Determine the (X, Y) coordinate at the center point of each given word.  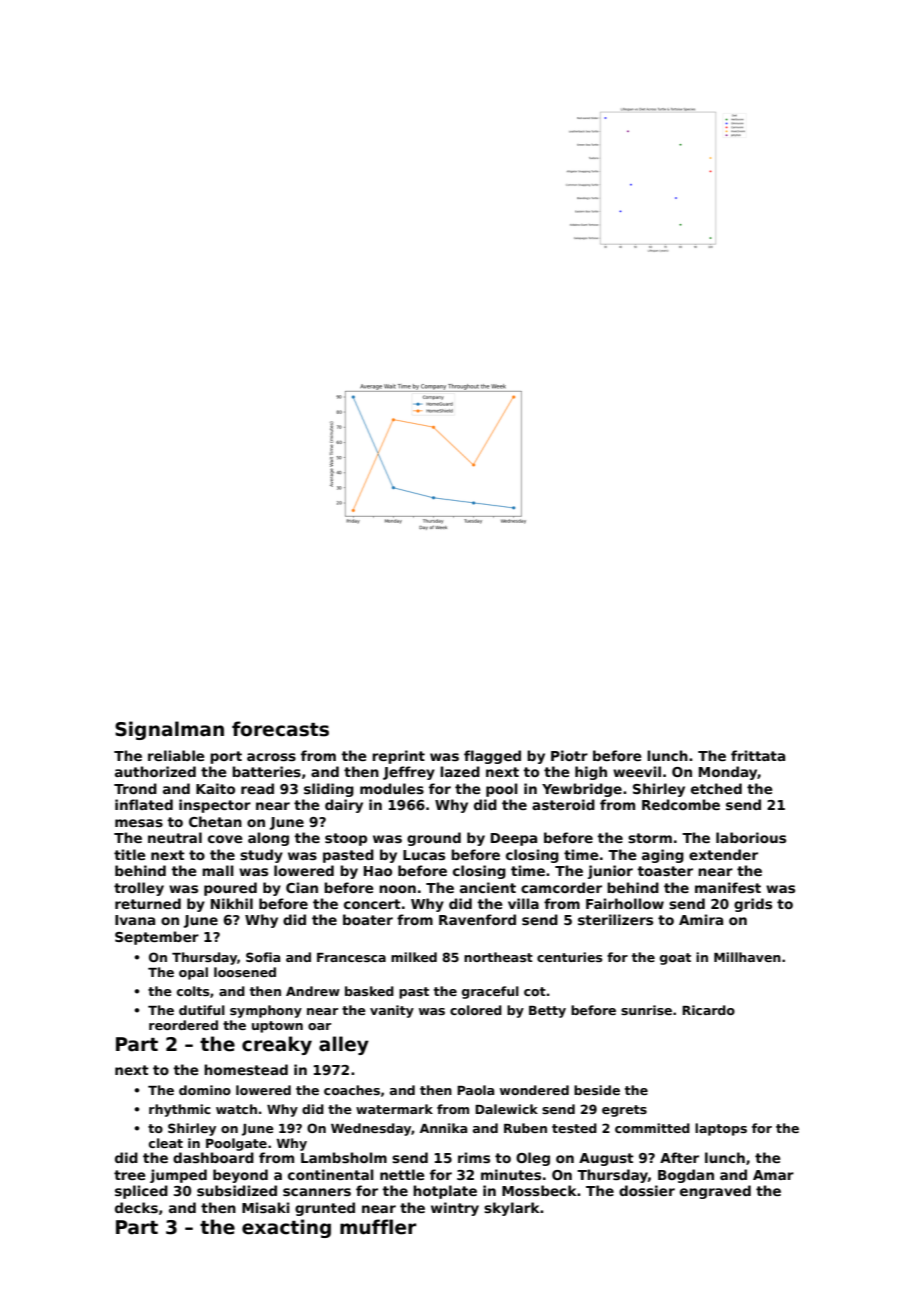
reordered (183, 1025)
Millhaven (747, 957)
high (591, 773)
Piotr (569, 755)
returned (148, 903)
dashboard (213, 1157)
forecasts (280, 729)
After (679, 1157)
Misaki (266, 1207)
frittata (758, 755)
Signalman (169, 730)
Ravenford (477, 919)
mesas (139, 823)
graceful (490, 992)
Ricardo (708, 1010)
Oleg (533, 1159)
